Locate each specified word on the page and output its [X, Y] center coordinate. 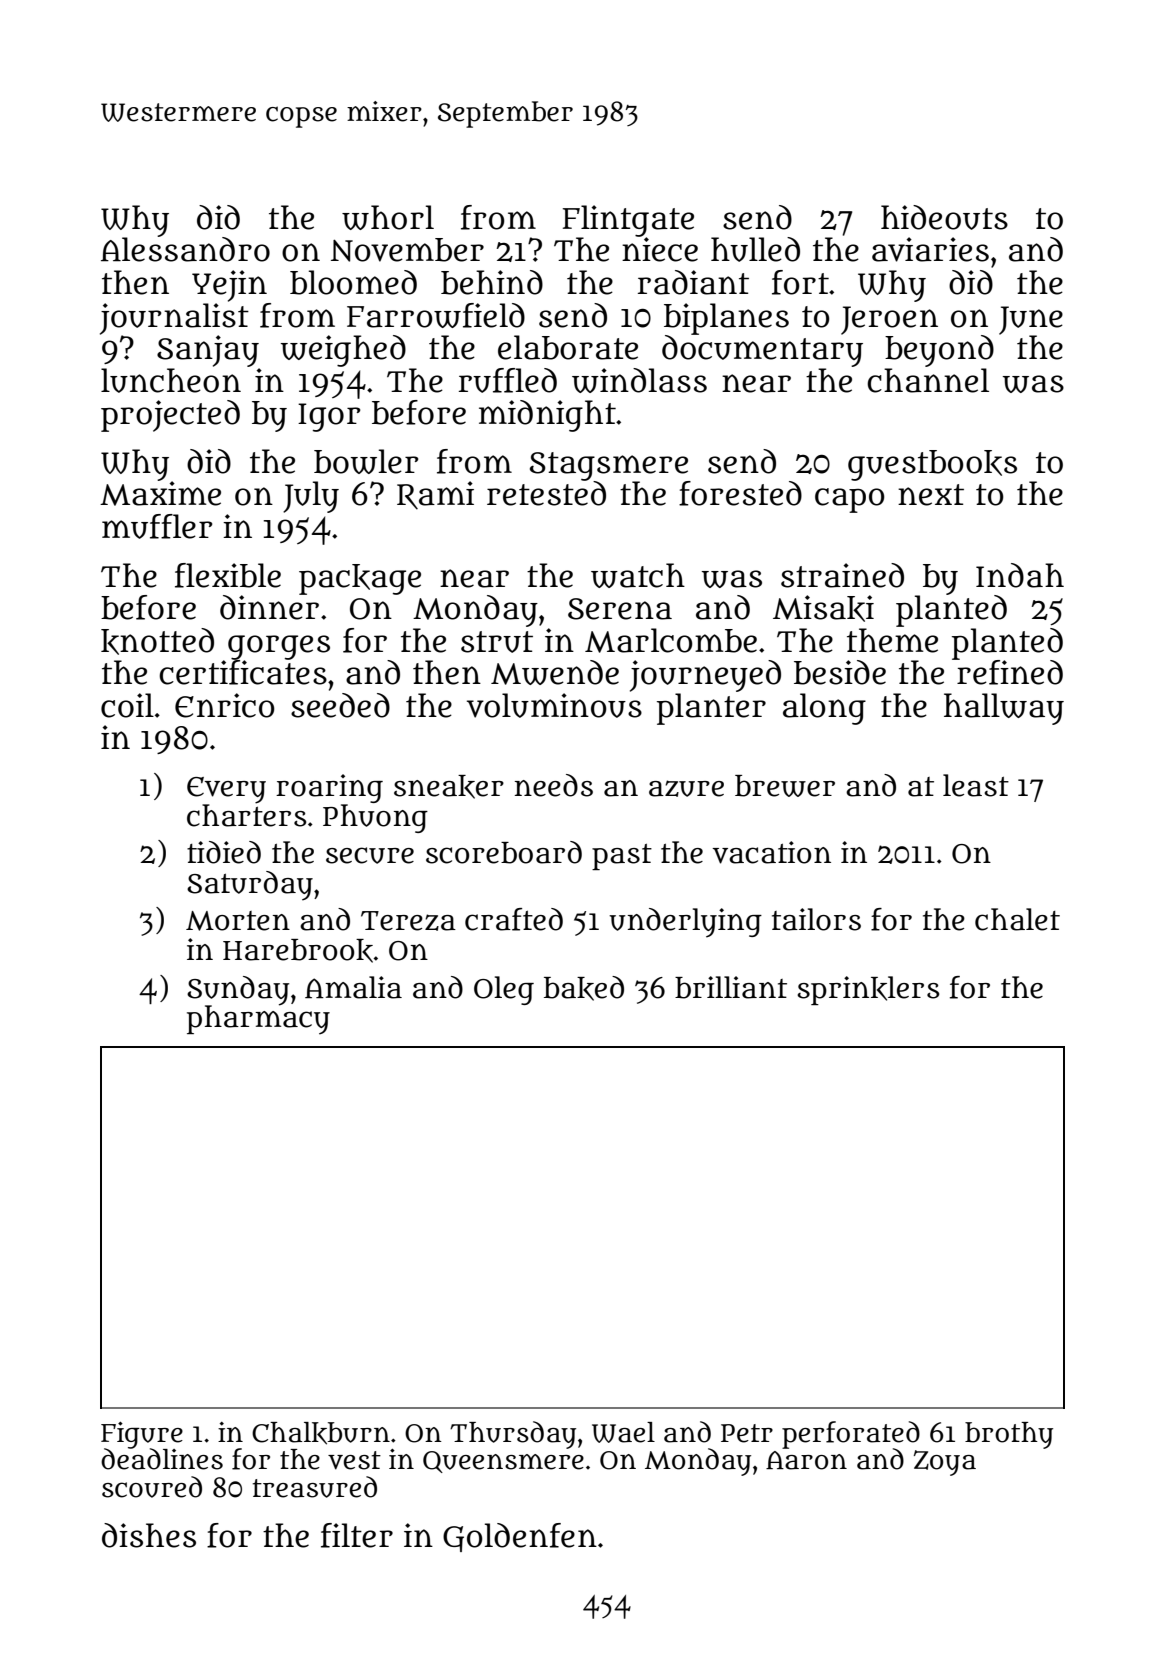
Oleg [504, 990]
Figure [142, 1435]
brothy [1009, 1435]
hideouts [944, 217]
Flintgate [628, 221]
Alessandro [185, 249]
